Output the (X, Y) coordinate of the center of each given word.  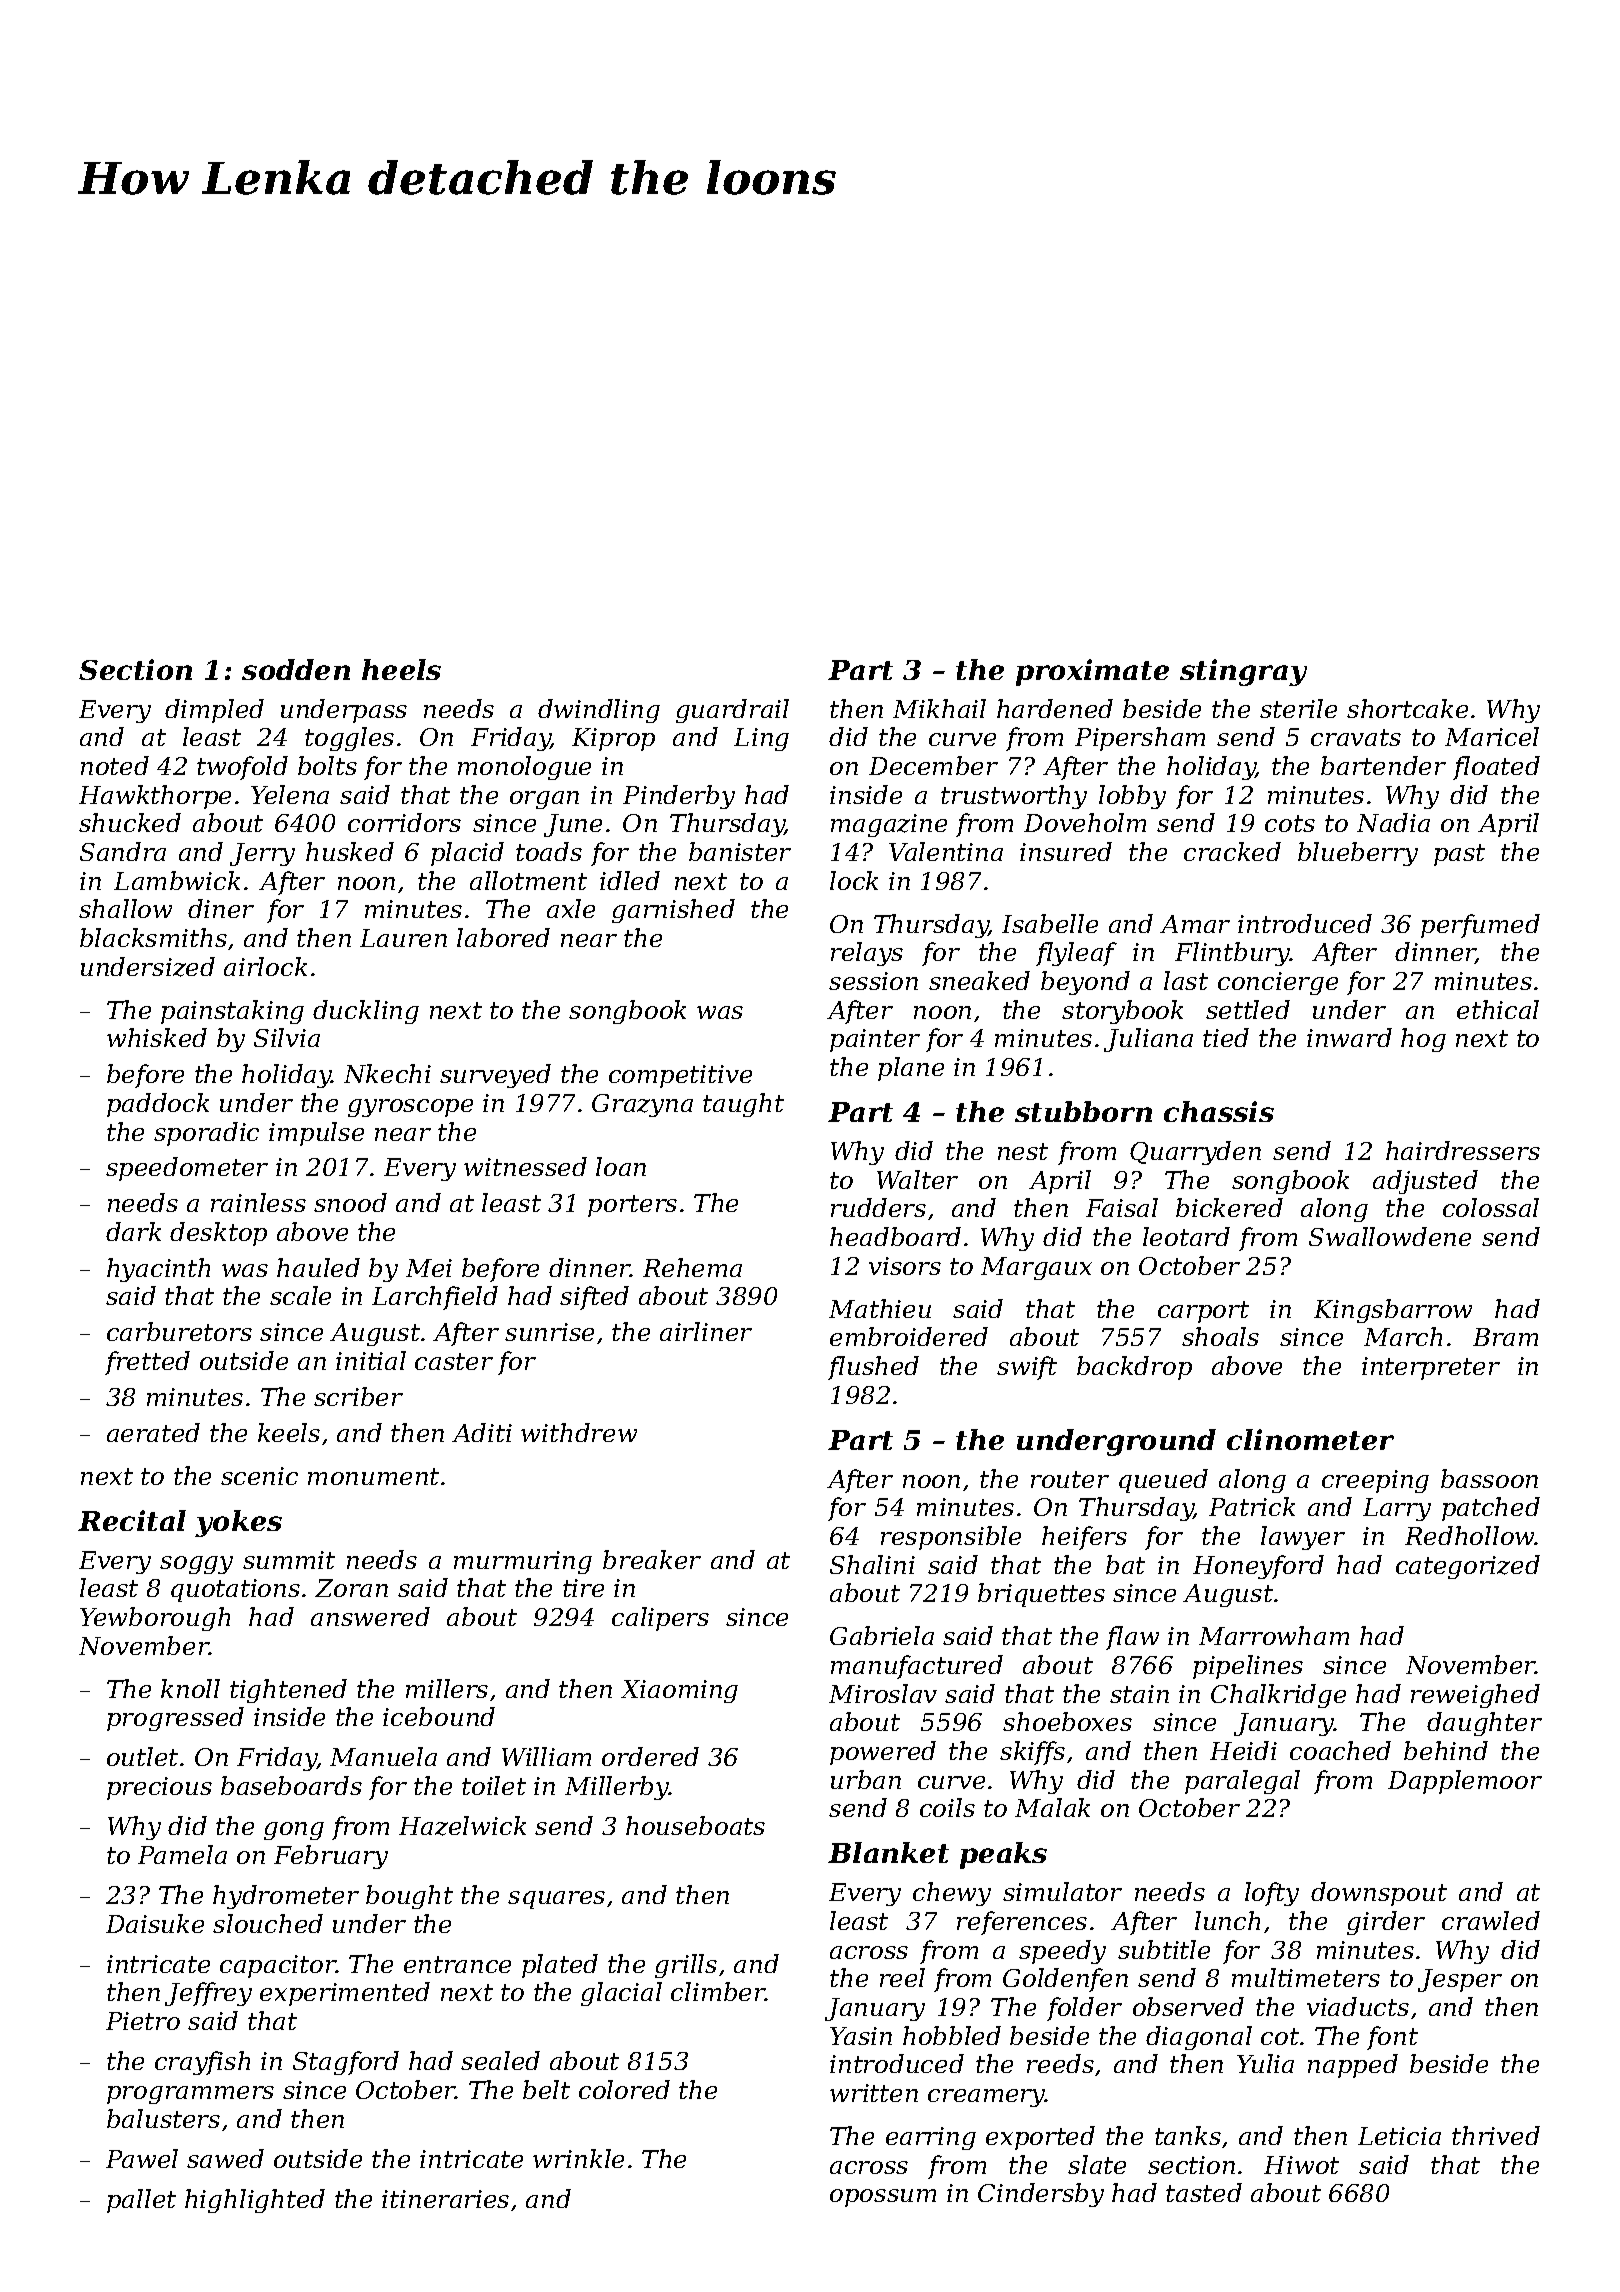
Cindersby (1041, 2195)
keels (289, 1432)
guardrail (732, 711)
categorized (1468, 1567)
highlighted (255, 2201)
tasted (1204, 2192)
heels (401, 669)
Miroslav (883, 1693)
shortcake (1407, 708)
